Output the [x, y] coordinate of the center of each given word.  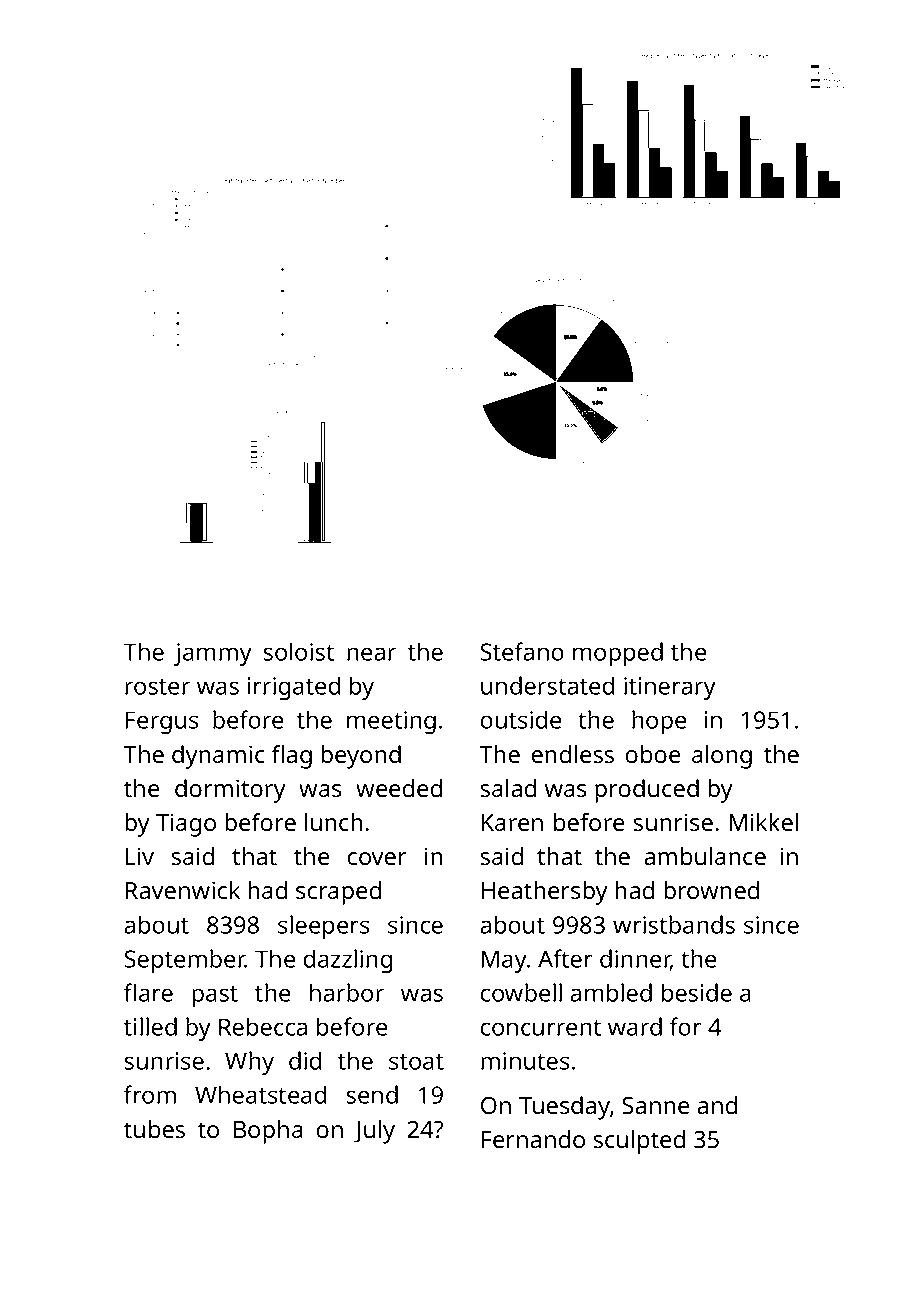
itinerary [670, 688]
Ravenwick [183, 890]
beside [697, 992]
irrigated [294, 688]
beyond [361, 757]
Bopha [268, 1132]
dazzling [348, 961]
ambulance [705, 856]
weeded [399, 788]
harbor [347, 992]
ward [635, 1026]
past [215, 996]
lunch [333, 822]
